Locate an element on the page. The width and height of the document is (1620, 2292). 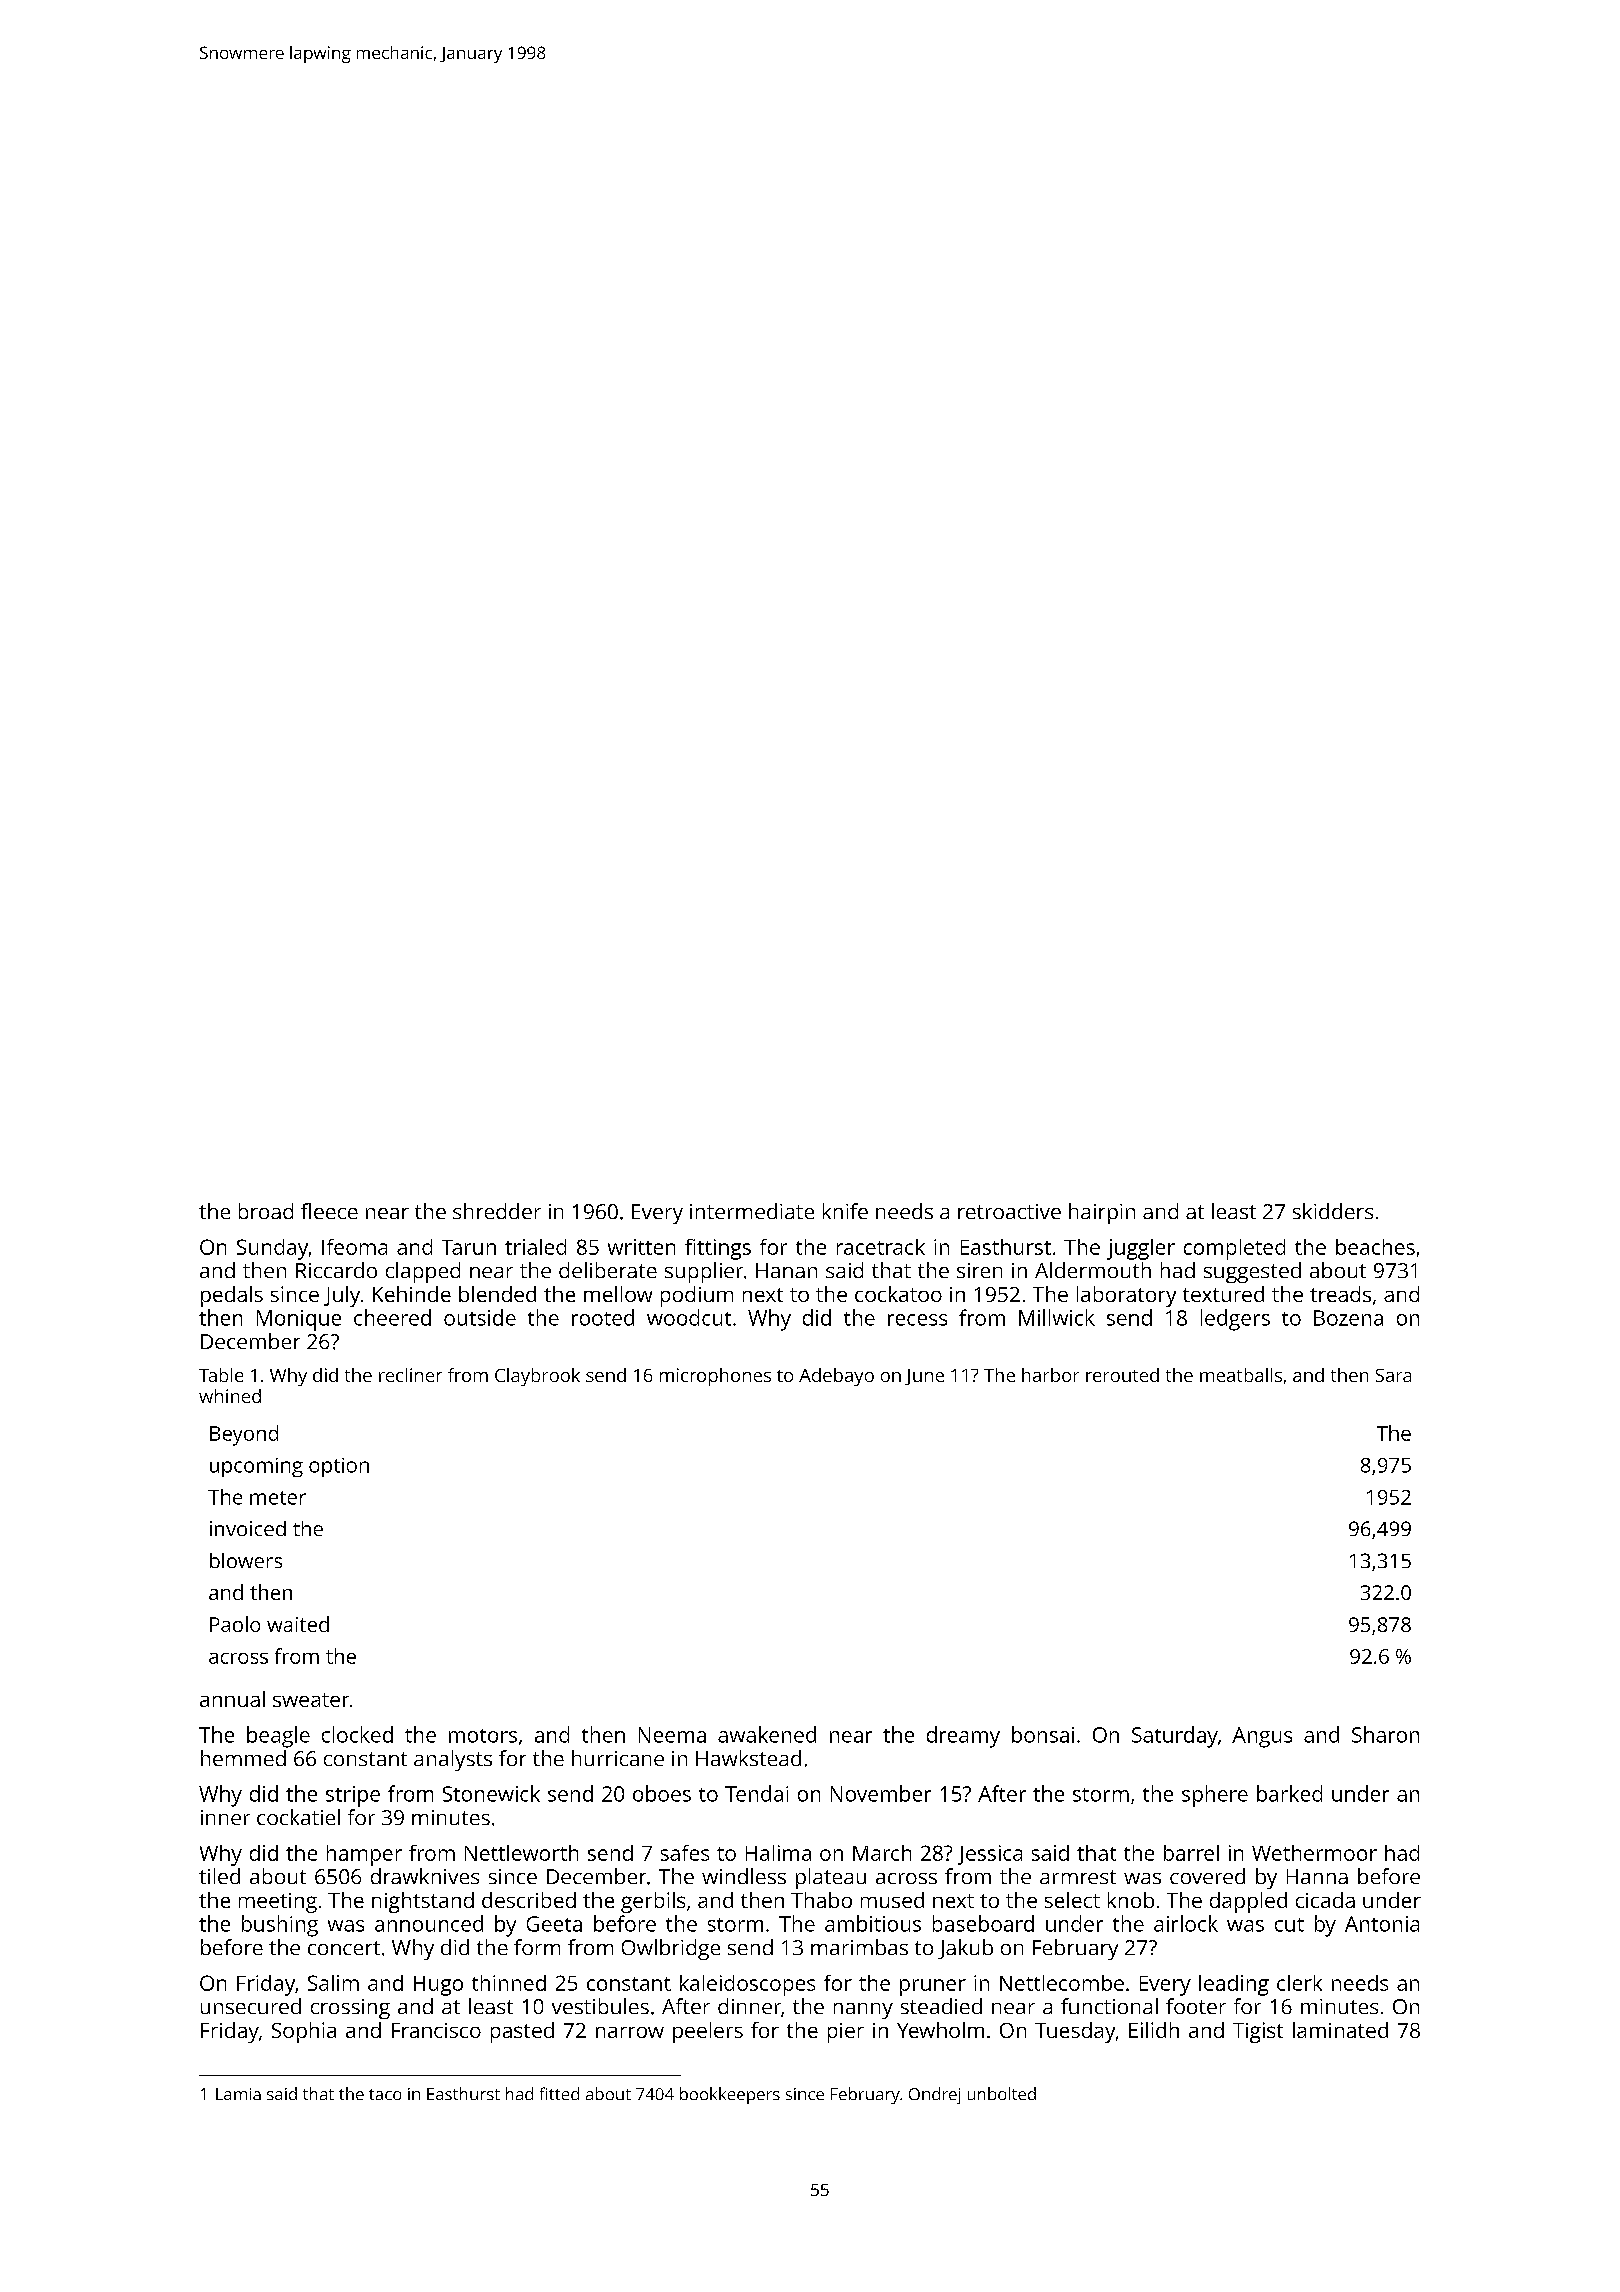
Ondrej is located at coordinates (934, 2095).
